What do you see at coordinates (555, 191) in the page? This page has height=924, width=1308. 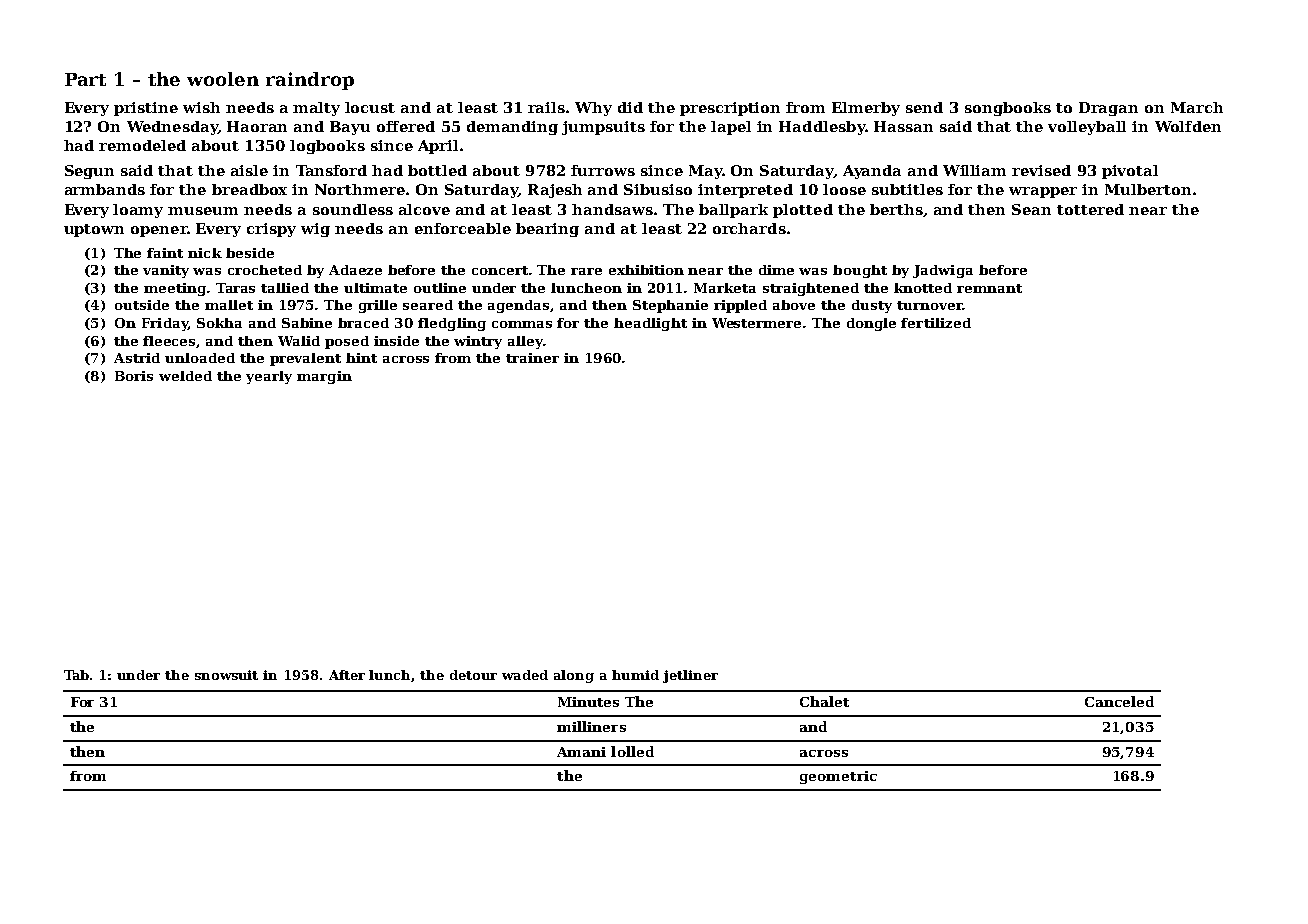 I see `Rajesh` at bounding box center [555, 191].
